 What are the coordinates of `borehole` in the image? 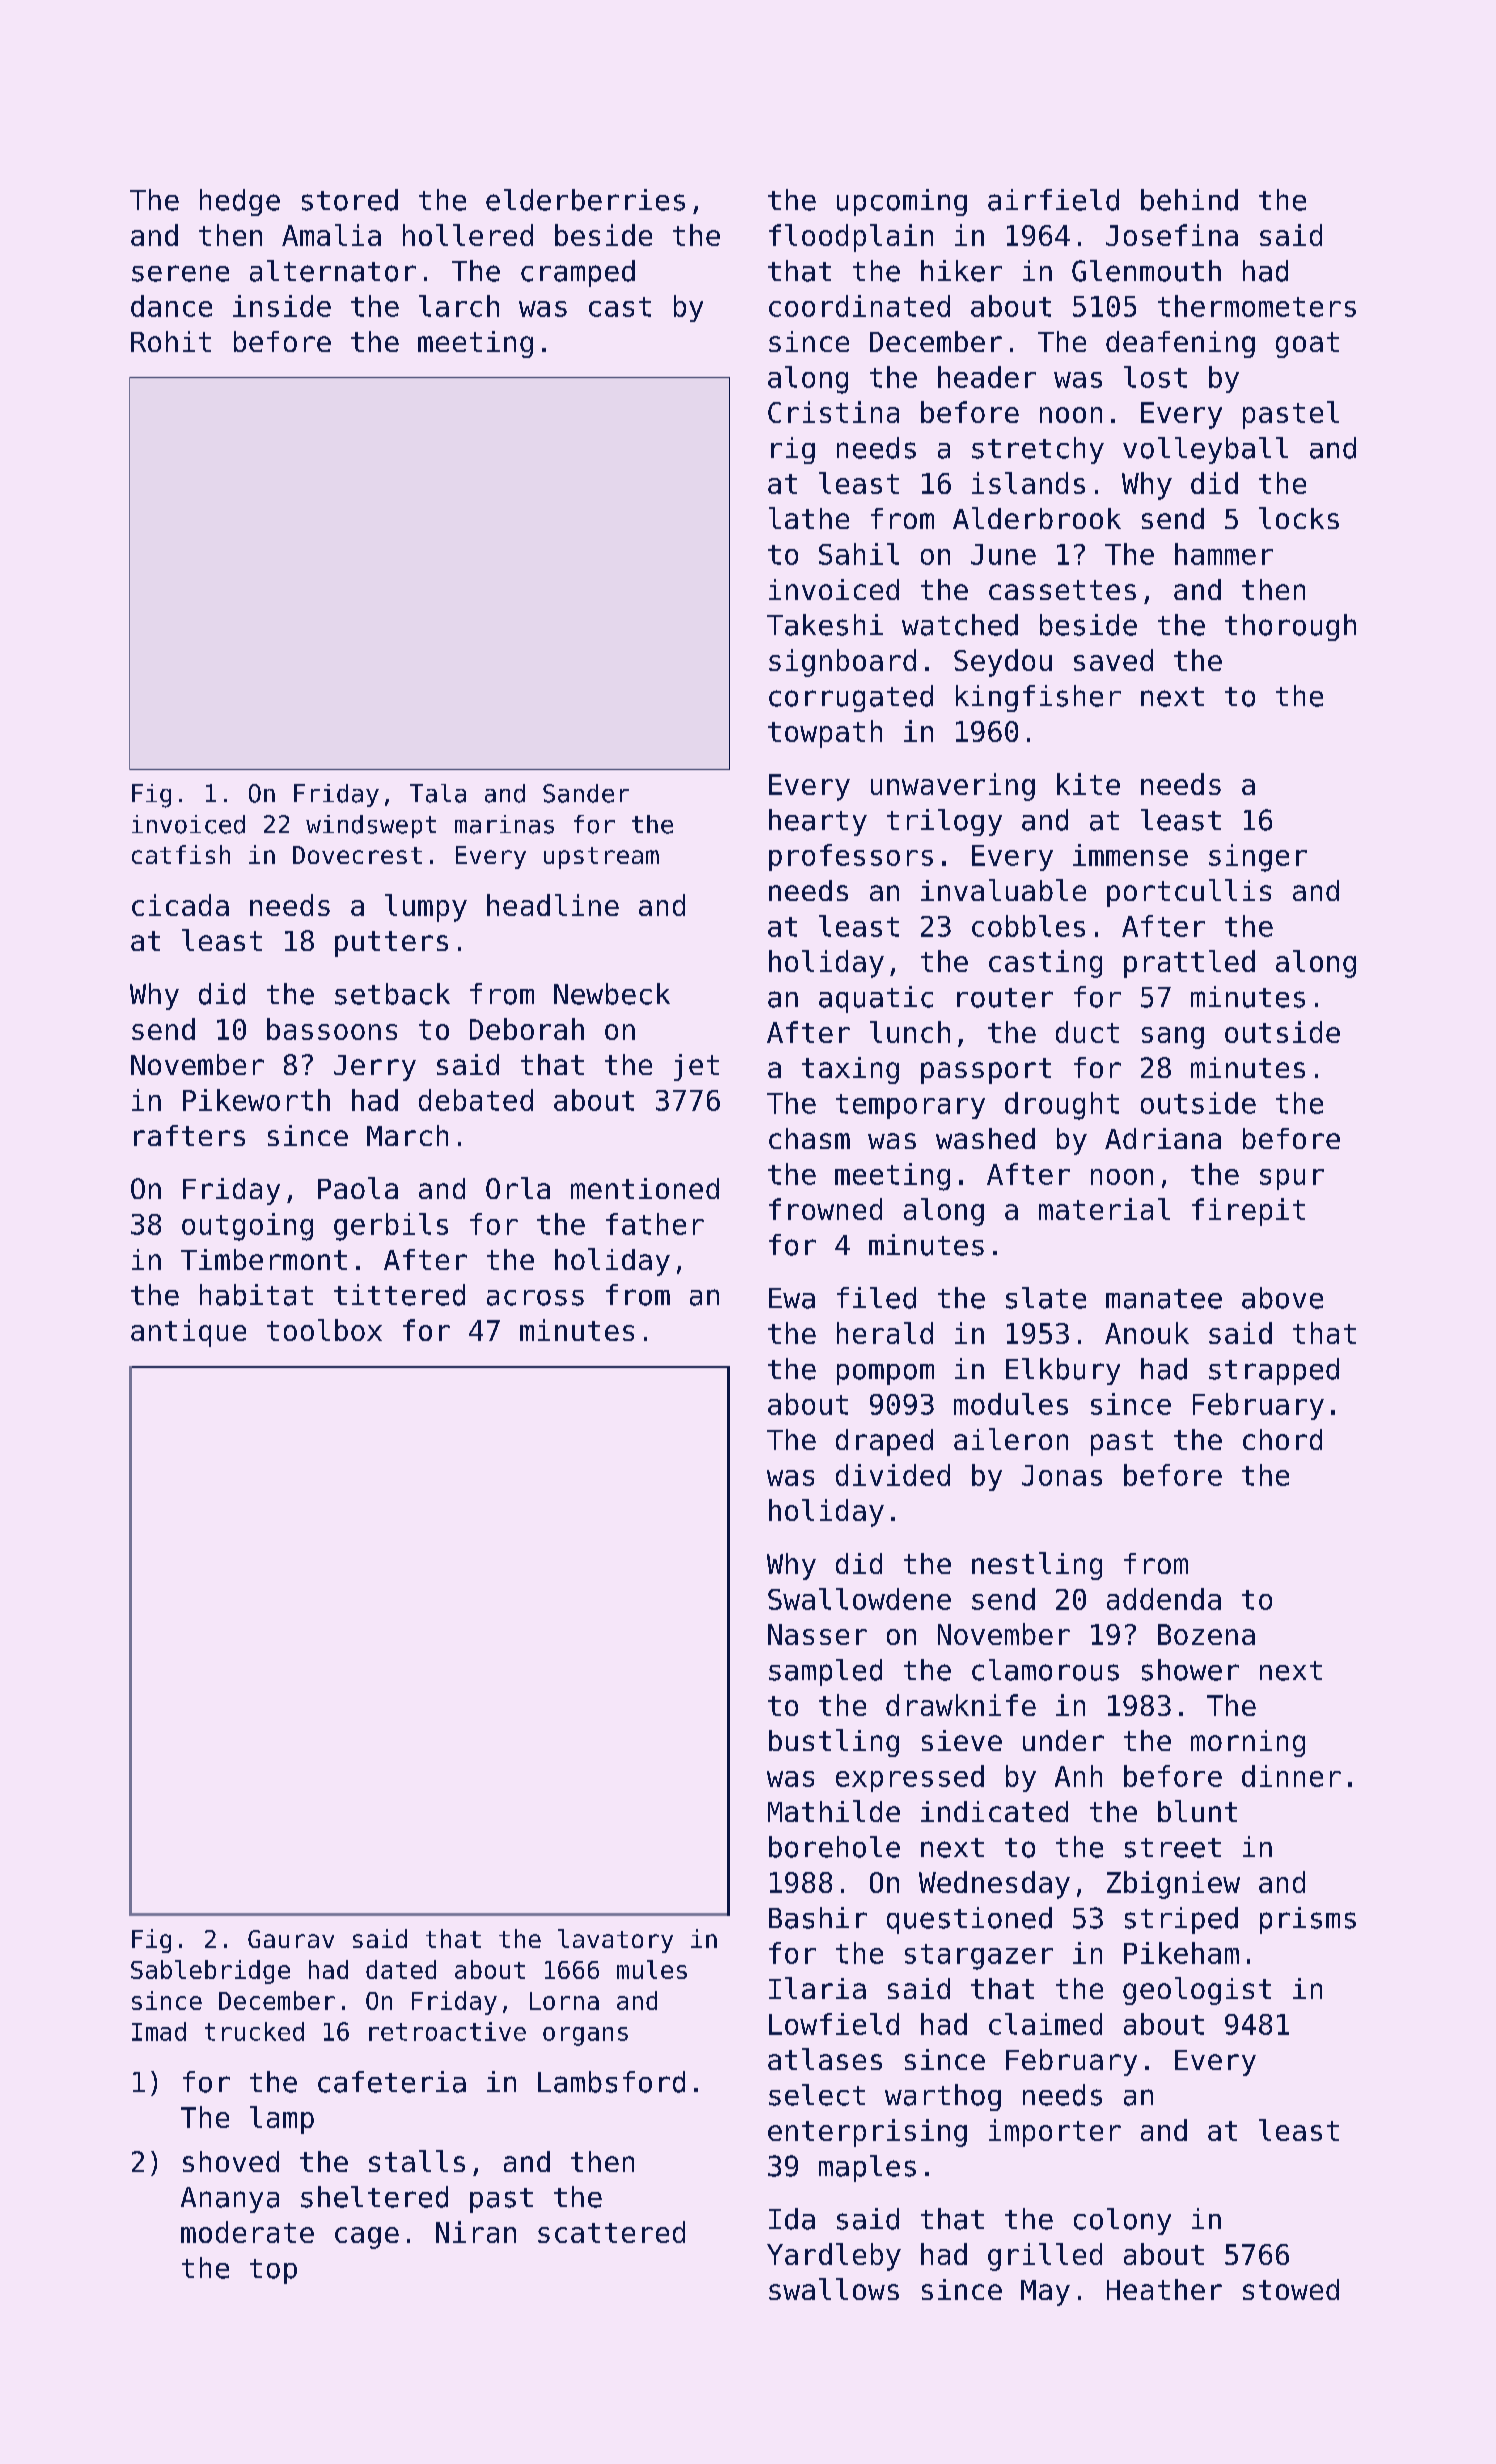 It's located at (834, 1847).
